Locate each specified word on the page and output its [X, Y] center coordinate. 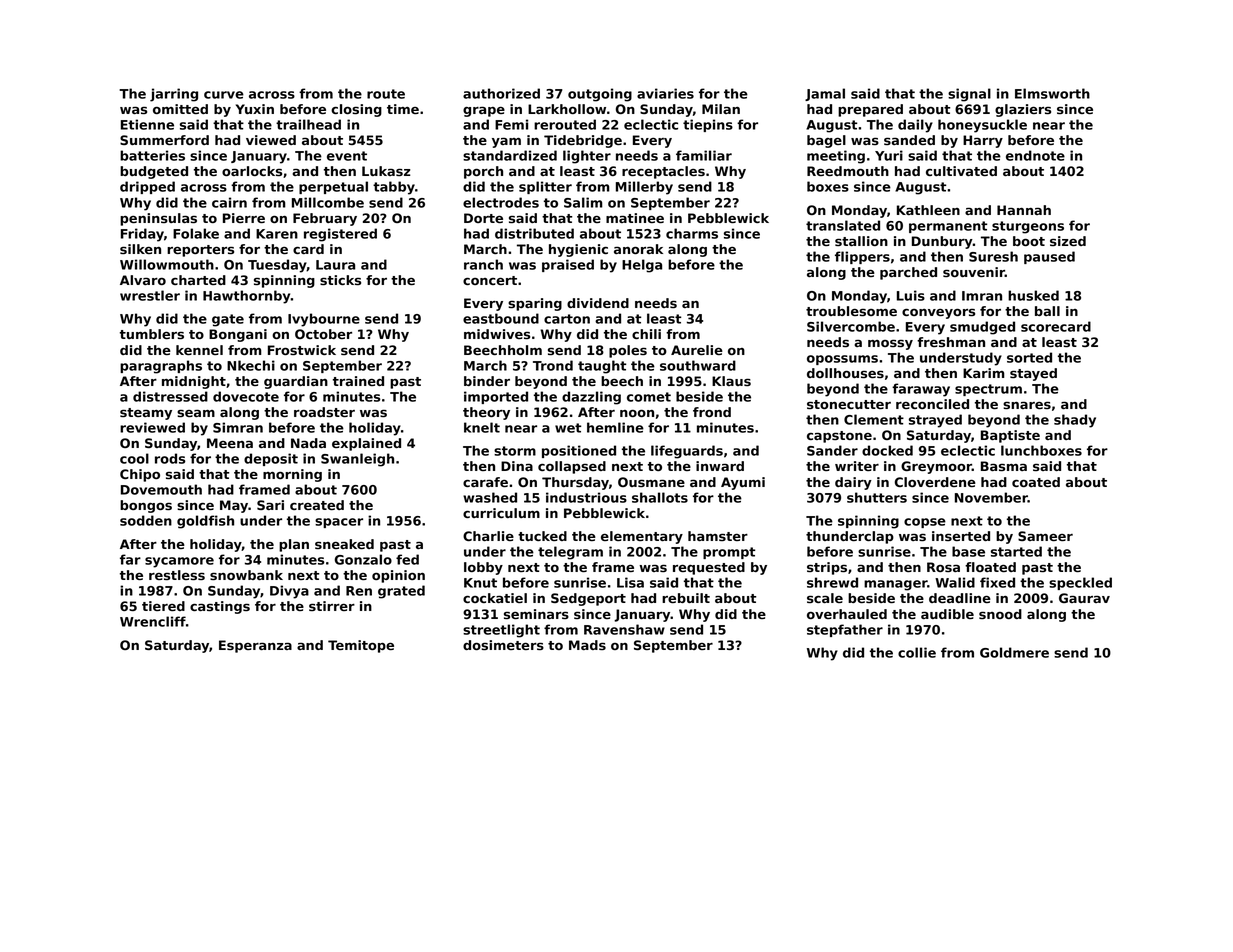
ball [1047, 311]
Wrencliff [153, 621]
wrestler [150, 295]
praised [568, 265]
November [991, 497]
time [403, 109]
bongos [146, 506]
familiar [704, 155]
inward [720, 466]
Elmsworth [1052, 93]
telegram [570, 553]
